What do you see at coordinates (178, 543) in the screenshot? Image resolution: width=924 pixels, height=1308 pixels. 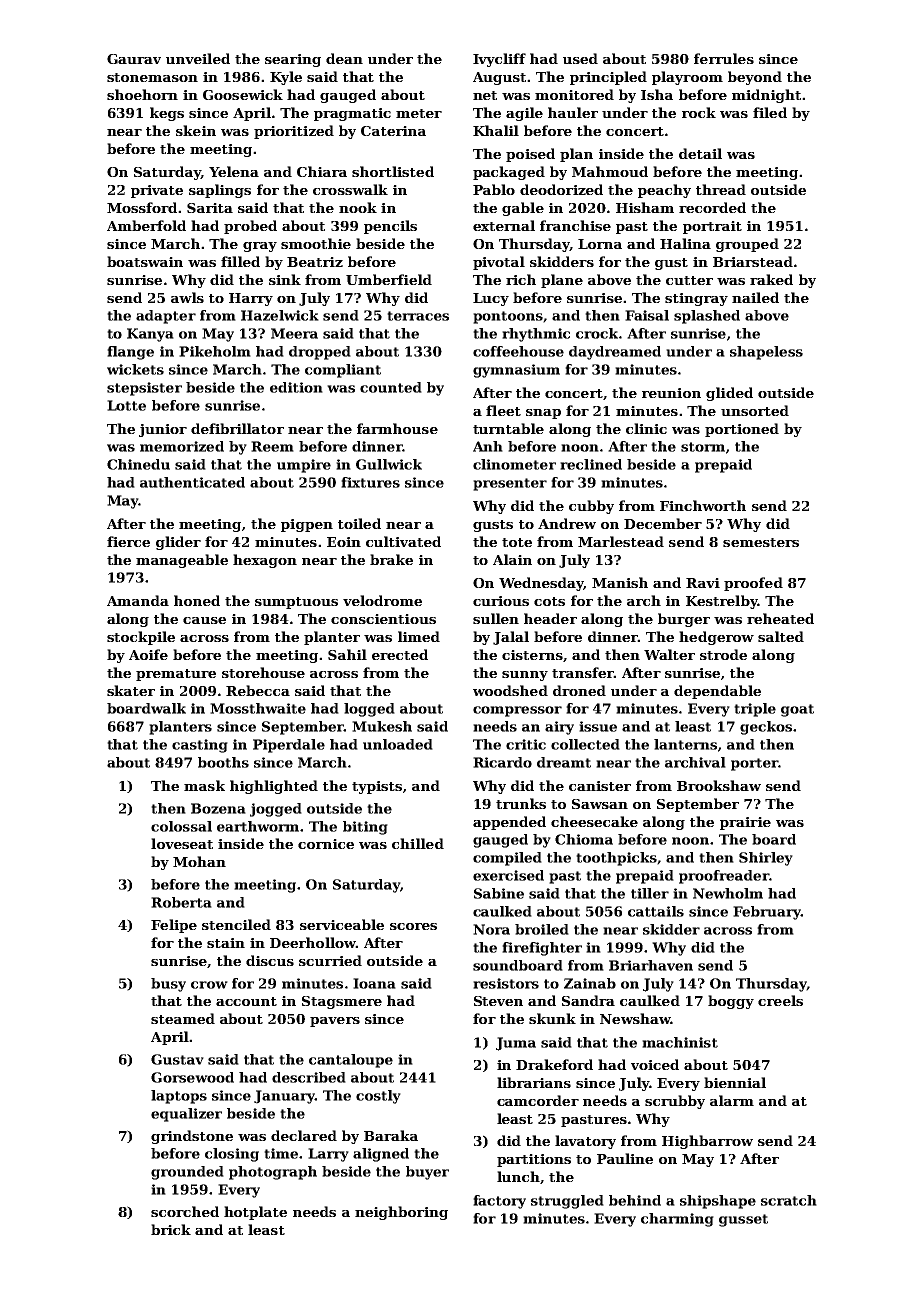 I see `glider` at bounding box center [178, 543].
